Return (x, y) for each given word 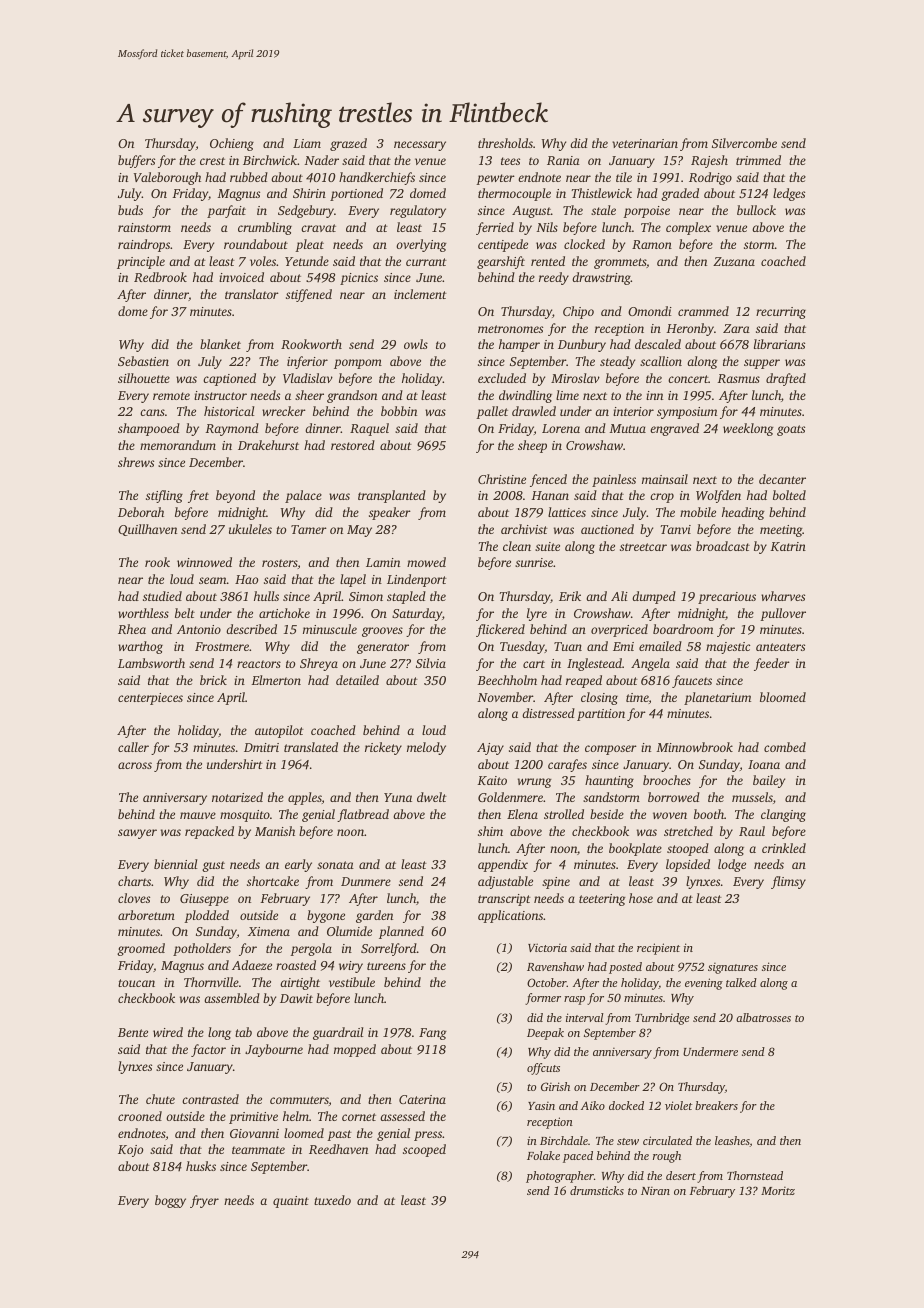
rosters (280, 563)
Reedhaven (338, 1149)
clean (517, 546)
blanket (220, 344)
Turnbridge (662, 1019)
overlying (421, 245)
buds (130, 210)
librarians (779, 344)
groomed (141, 949)
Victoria (547, 947)
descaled (658, 344)
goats (791, 430)
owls (416, 344)
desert (681, 1175)
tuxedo (332, 1200)
